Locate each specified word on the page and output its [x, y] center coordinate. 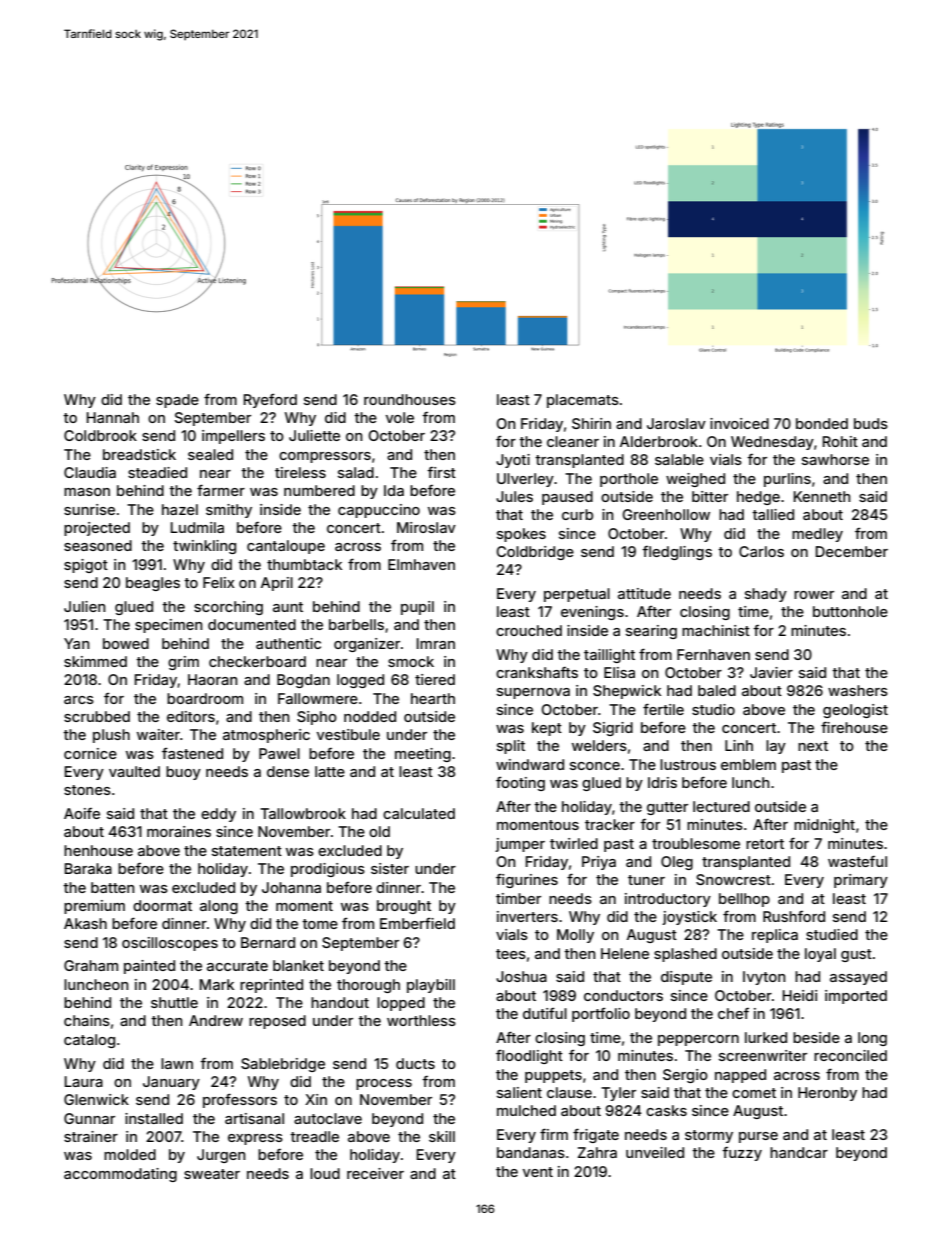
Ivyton [764, 978]
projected [97, 529]
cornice [90, 753]
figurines [527, 881]
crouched [529, 630]
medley [817, 535]
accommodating [120, 1175]
